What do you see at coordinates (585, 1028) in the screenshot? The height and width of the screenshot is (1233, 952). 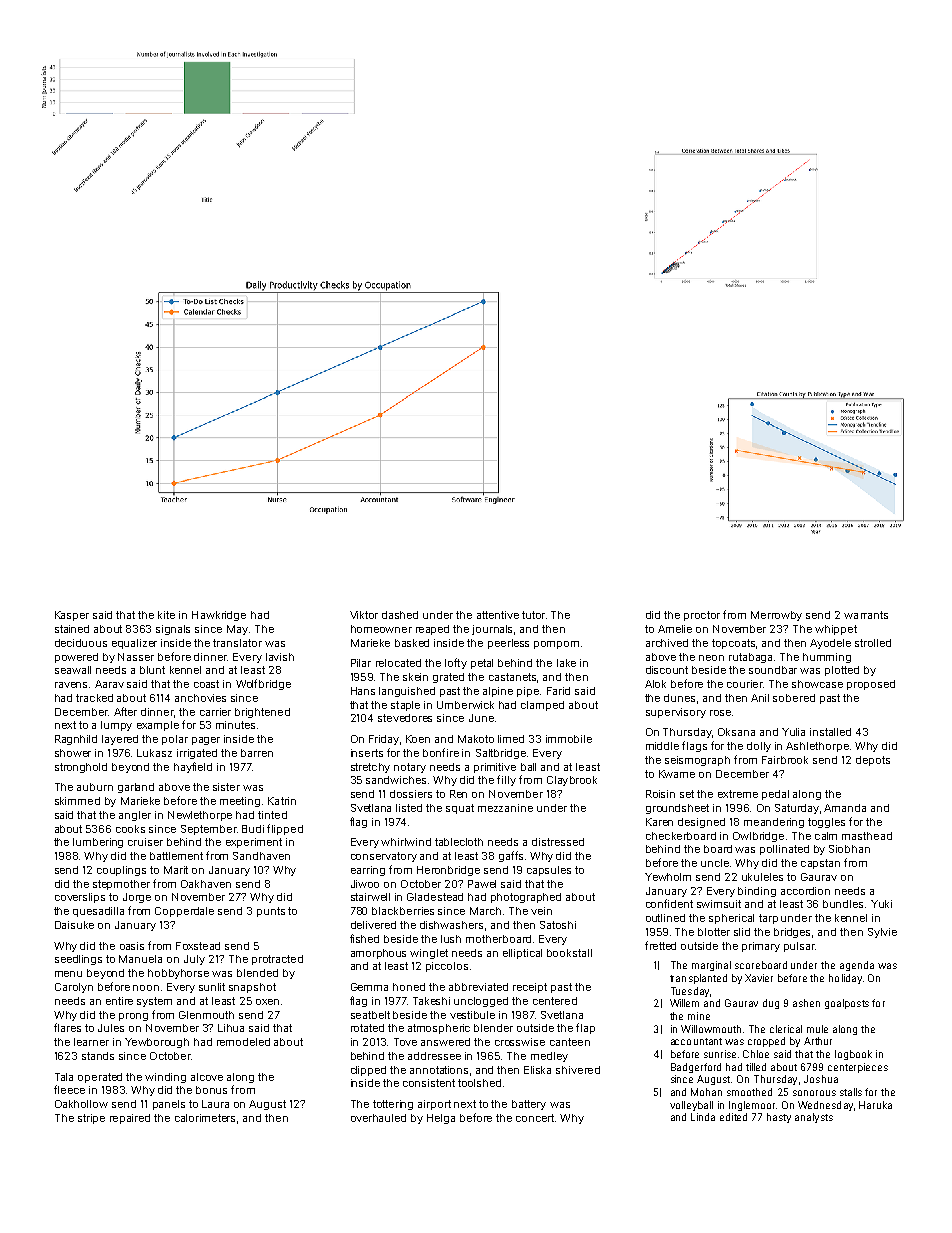 I see `flap` at bounding box center [585, 1028].
